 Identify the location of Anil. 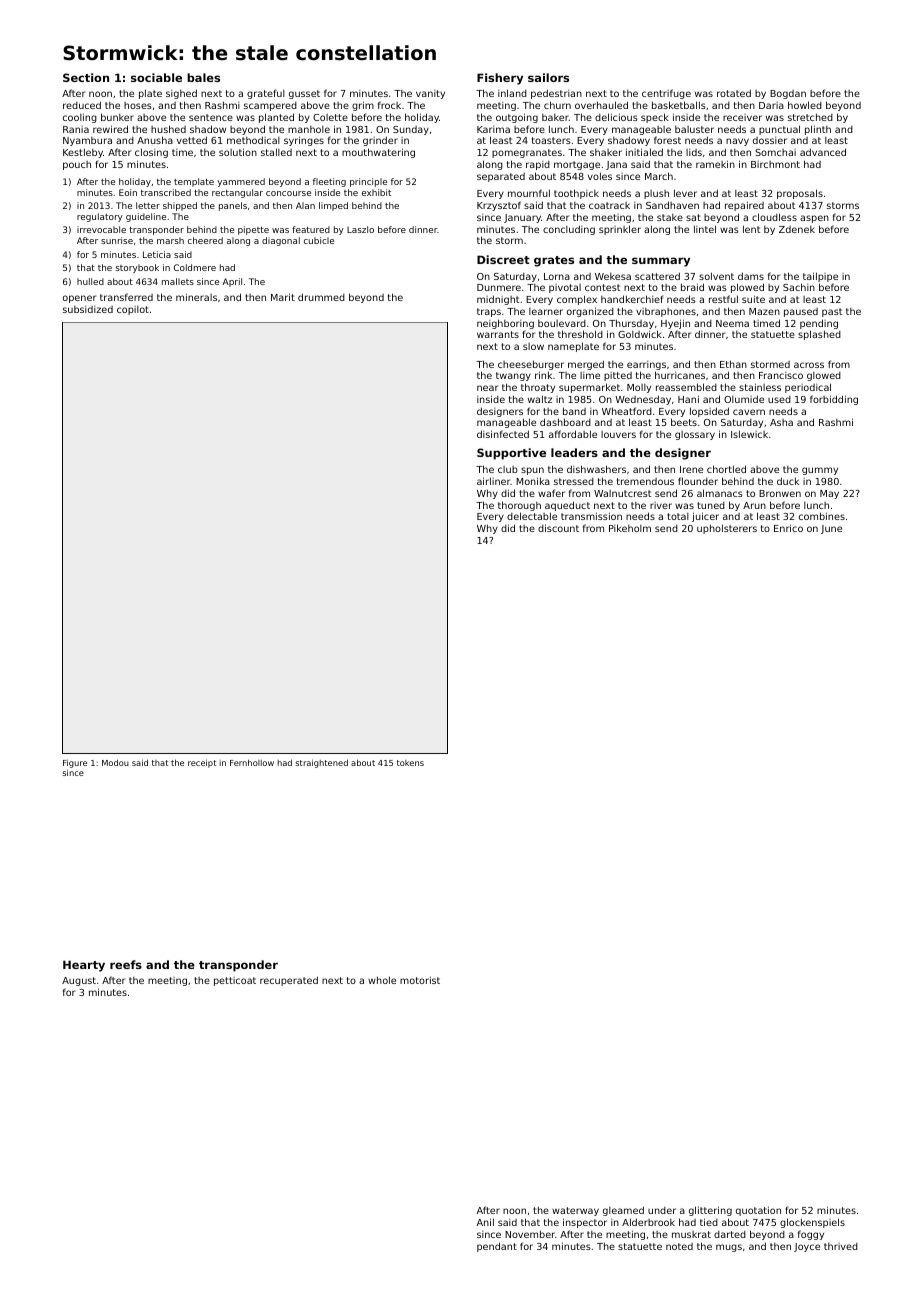
(485, 1222).
